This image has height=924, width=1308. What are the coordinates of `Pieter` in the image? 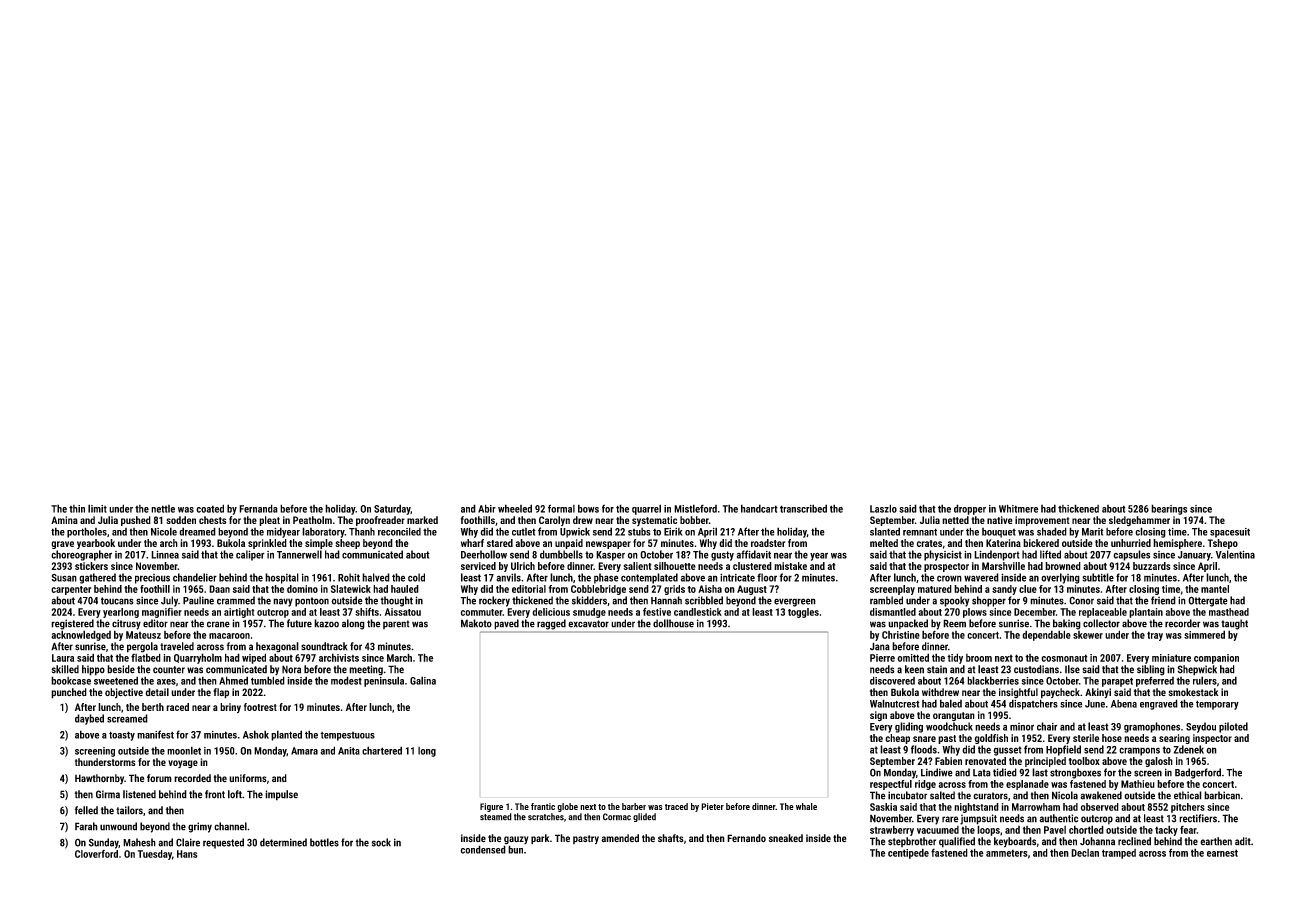 It's located at (712, 806).
